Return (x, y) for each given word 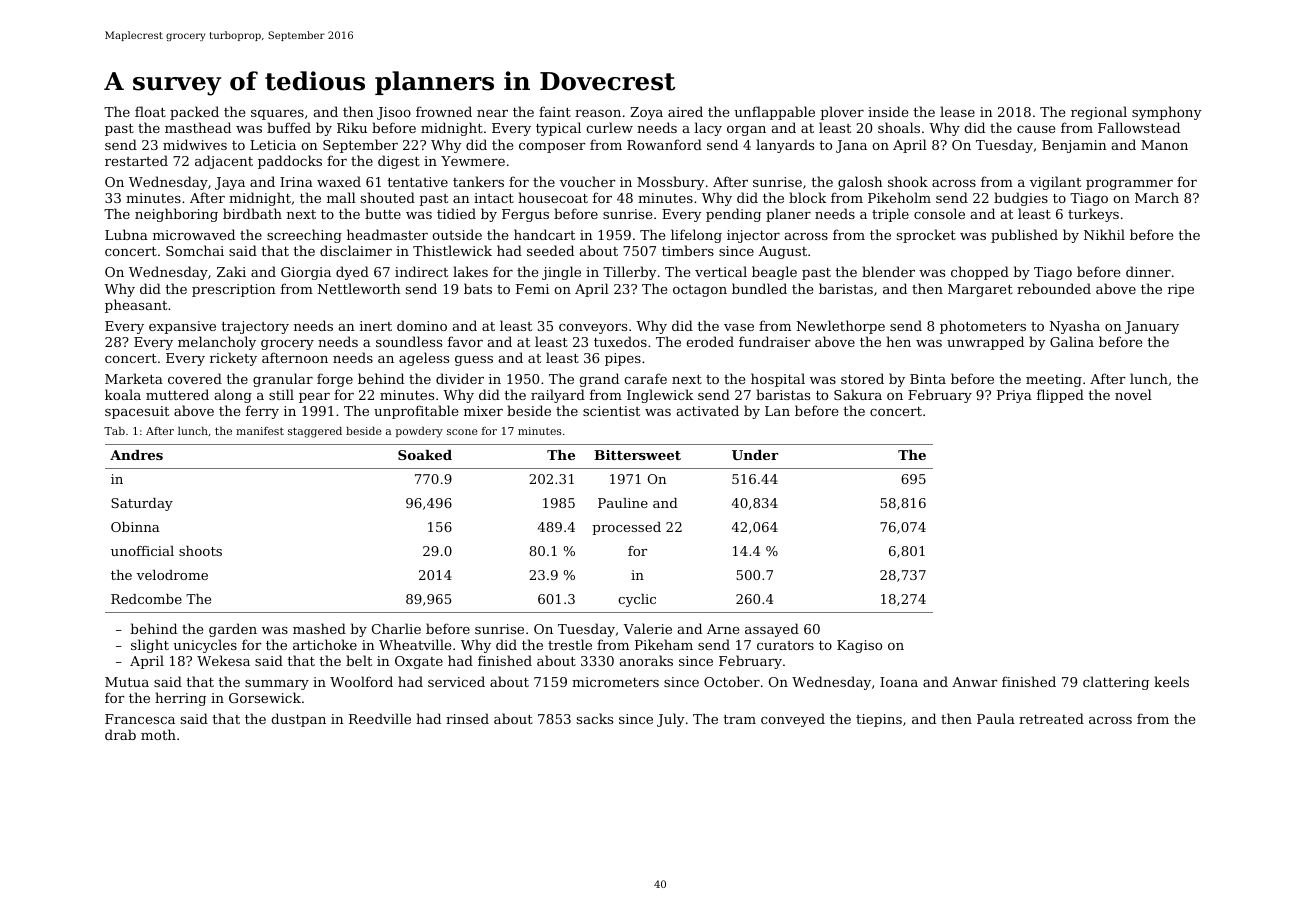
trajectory (255, 327)
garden (233, 630)
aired (685, 111)
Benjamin (1074, 146)
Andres (136, 455)
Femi (532, 289)
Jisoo (394, 113)
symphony (1167, 113)
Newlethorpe (841, 327)
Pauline (623, 503)
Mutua (127, 682)
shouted (388, 197)
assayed (772, 630)
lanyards (785, 146)
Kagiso (859, 646)
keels (1171, 681)
